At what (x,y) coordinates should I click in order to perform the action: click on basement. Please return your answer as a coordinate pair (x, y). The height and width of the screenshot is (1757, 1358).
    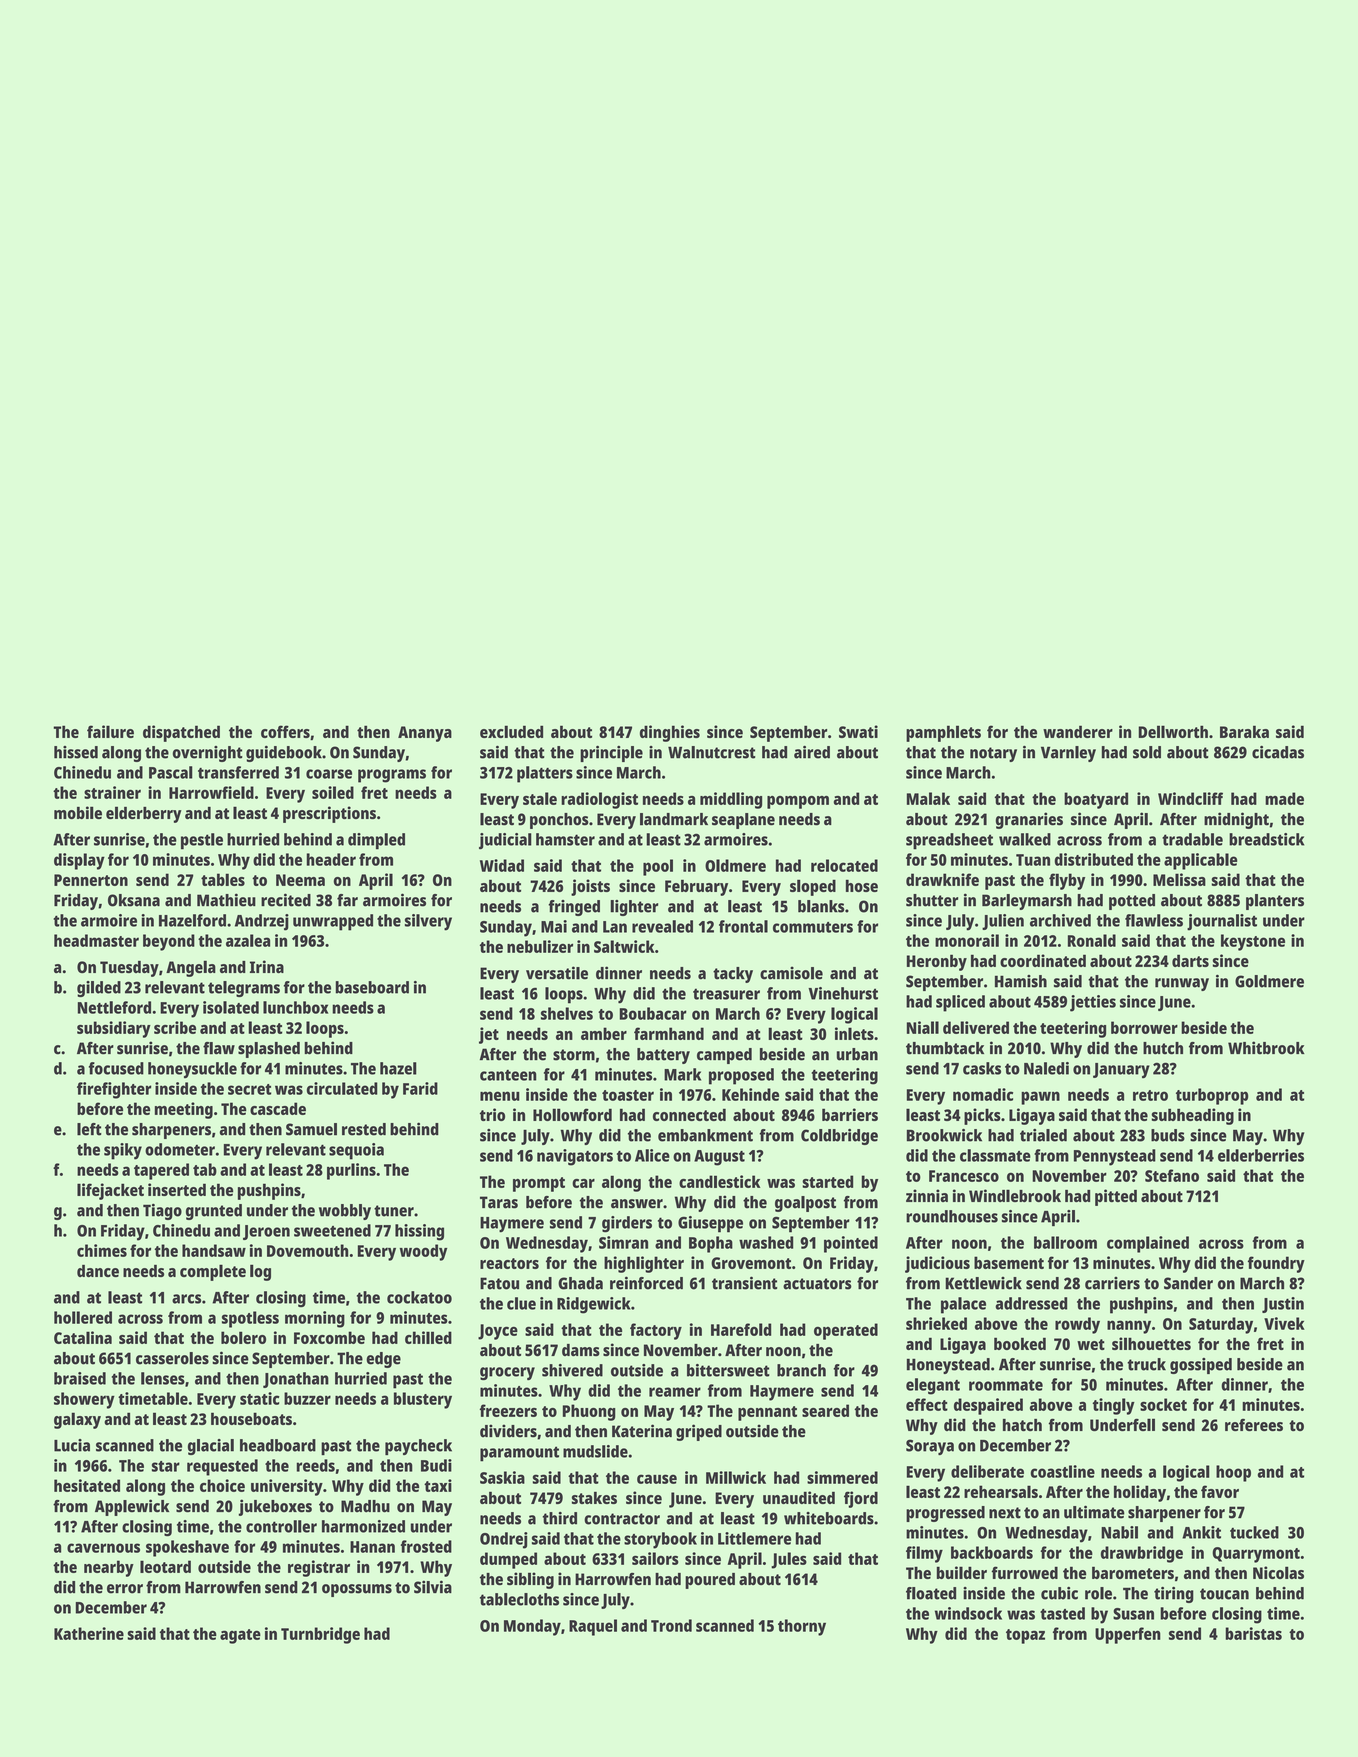
    Looking at the image, I should click on (1009, 1262).
